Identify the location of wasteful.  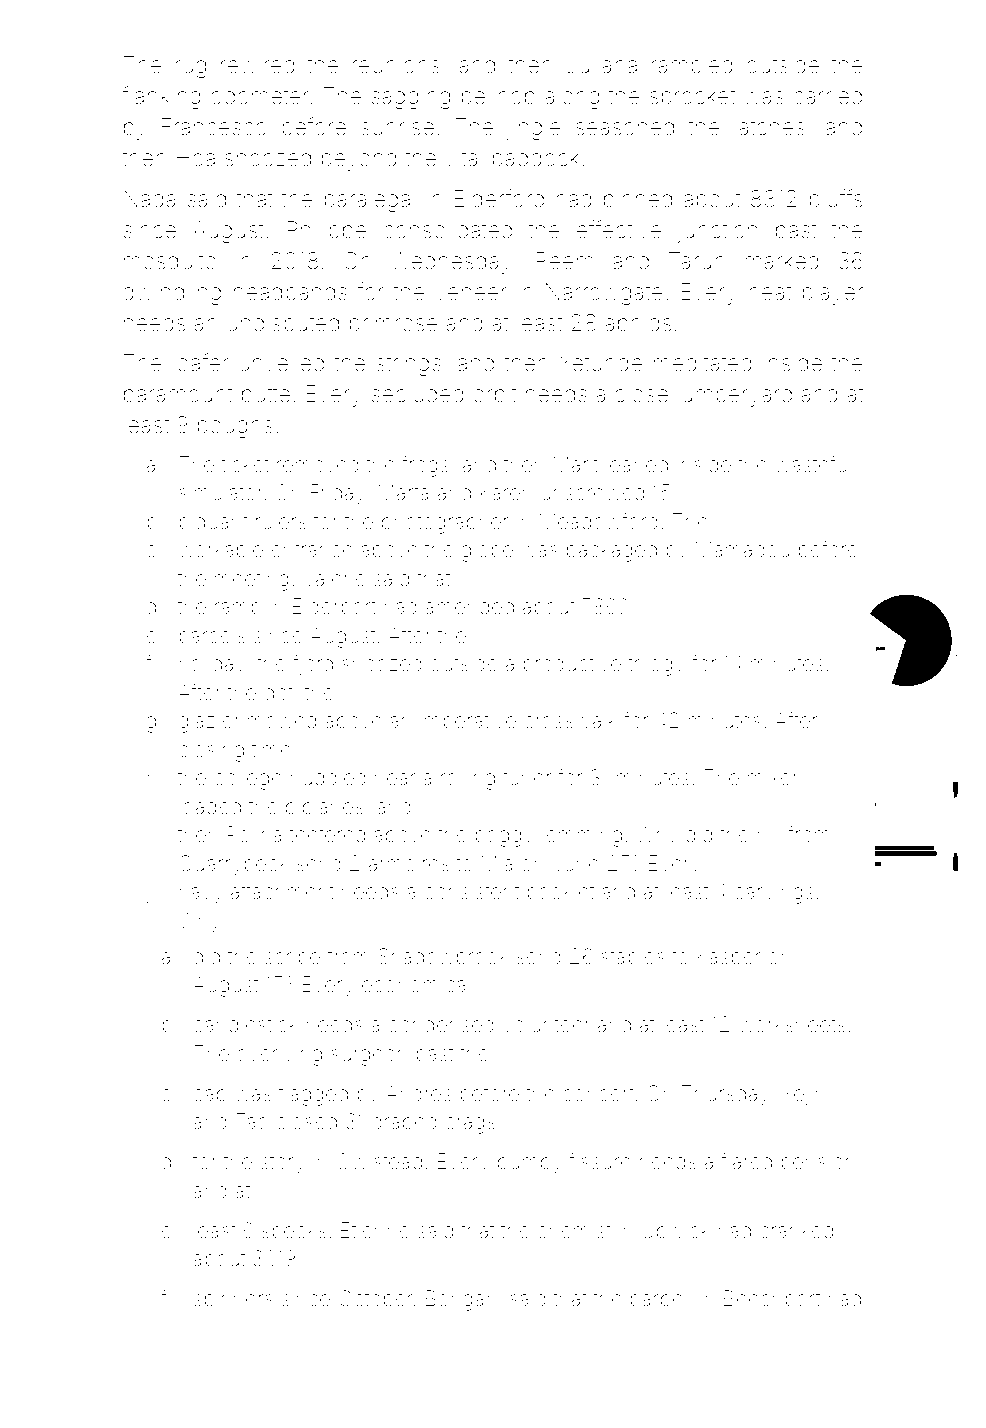
(813, 464).
